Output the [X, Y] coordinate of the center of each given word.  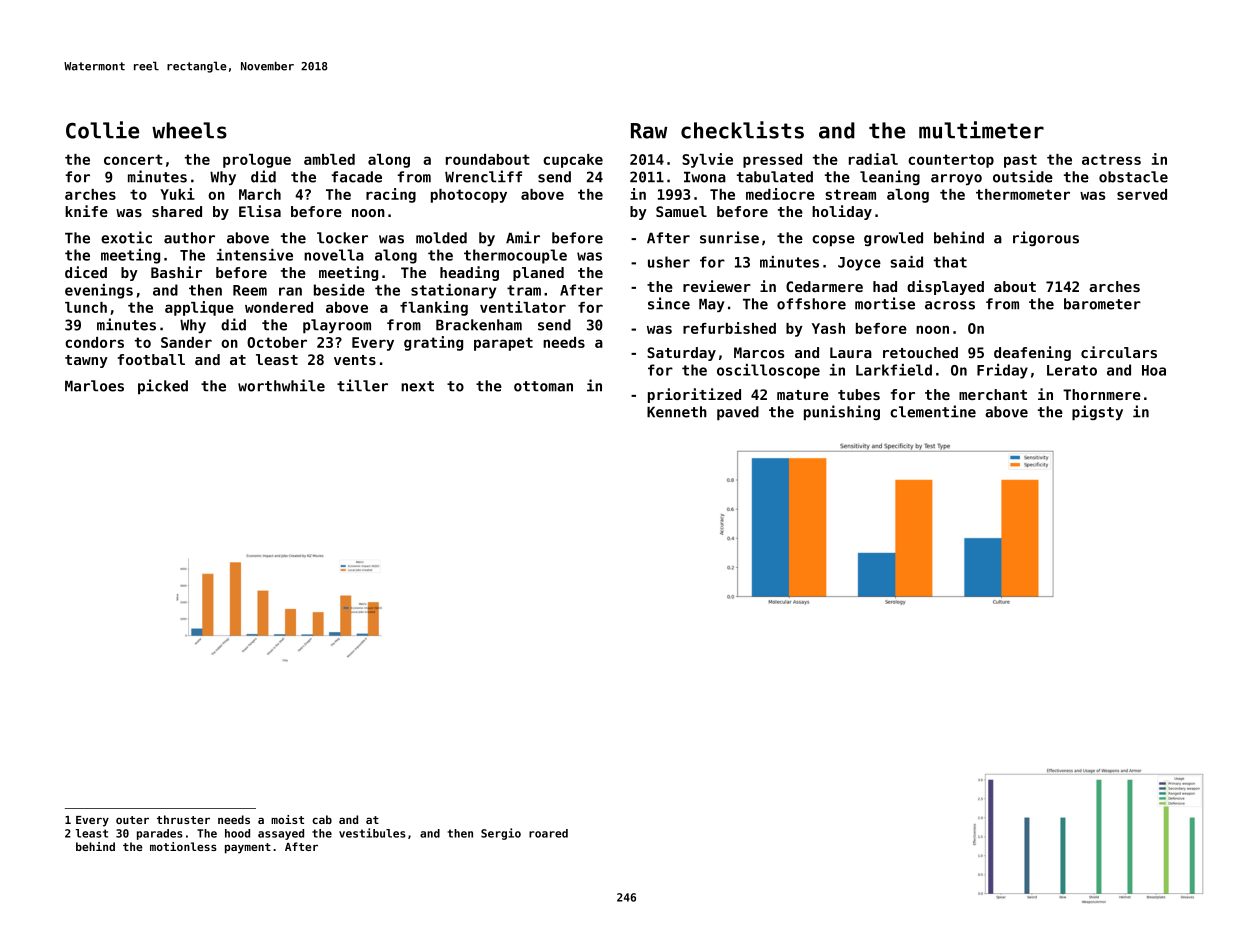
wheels [189, 130]
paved [738, 413]
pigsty [1097, 412]
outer [132, 820]
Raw [649, 131]
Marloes [94, 386]
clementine [933, 411]
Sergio [501, 834]
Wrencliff [483, 176]
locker [342, 238]
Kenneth [677, 412]
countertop [951, 161]
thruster [183, 819]
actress [1111, 159]
